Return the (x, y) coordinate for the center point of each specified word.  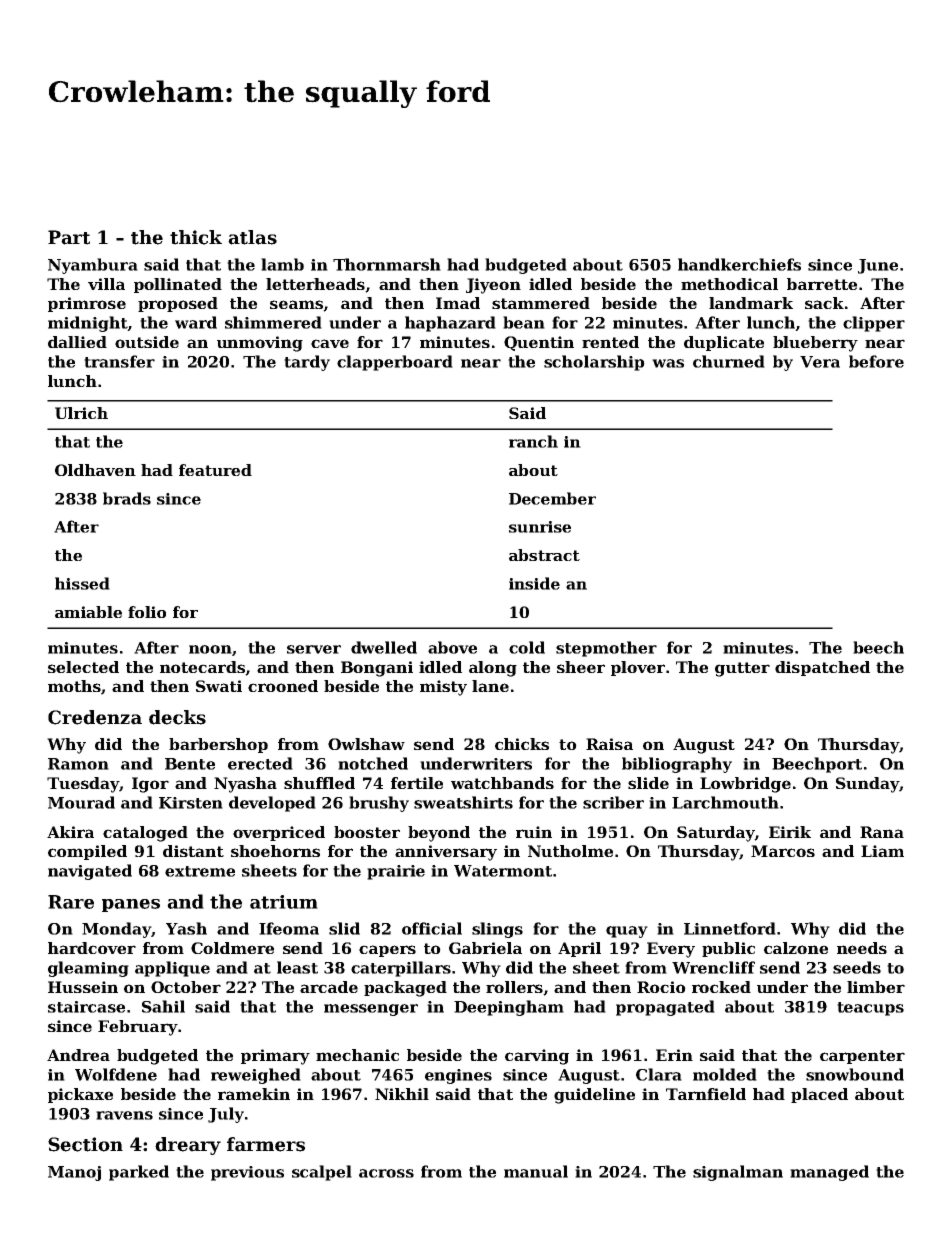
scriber (613, 802)
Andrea (78, 1055)
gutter (742, 669)
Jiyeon (493, 286)
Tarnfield (706, 1094)
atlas (252, 237)
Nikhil (402, 1094)
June (878, 266)
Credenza (95, 717)
